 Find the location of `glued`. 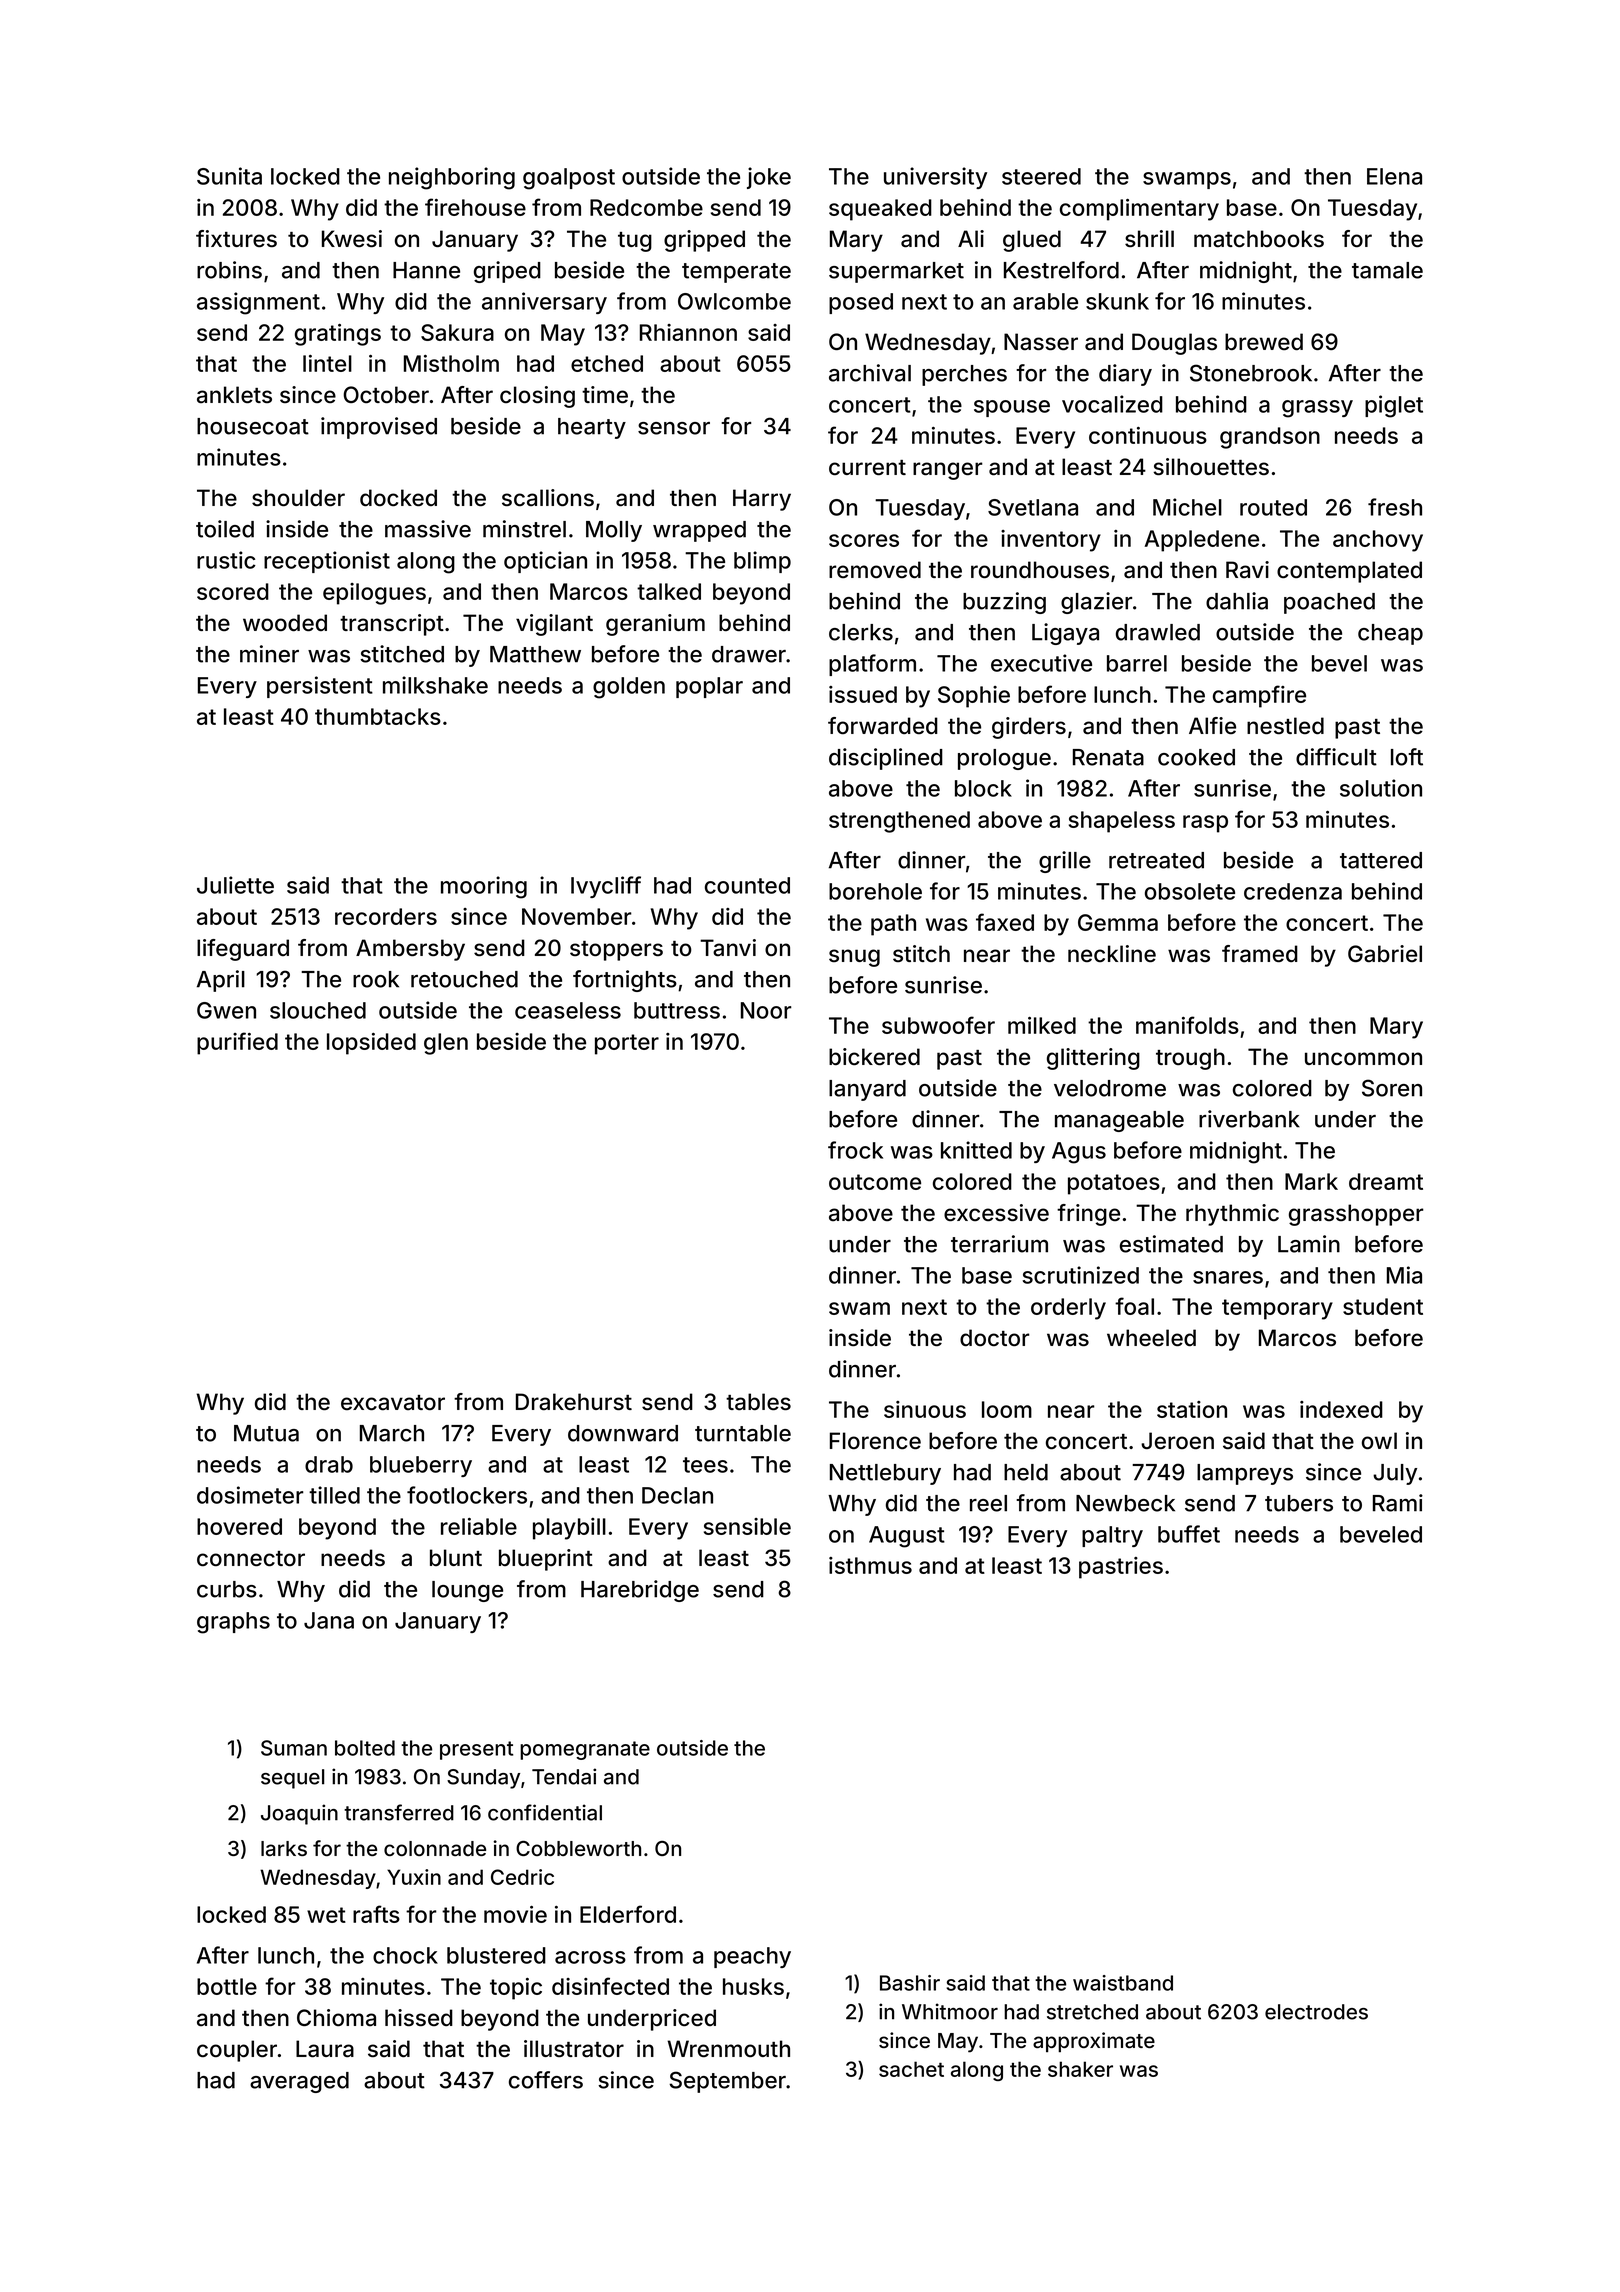

glued is located at coordinates (1032, 241).
